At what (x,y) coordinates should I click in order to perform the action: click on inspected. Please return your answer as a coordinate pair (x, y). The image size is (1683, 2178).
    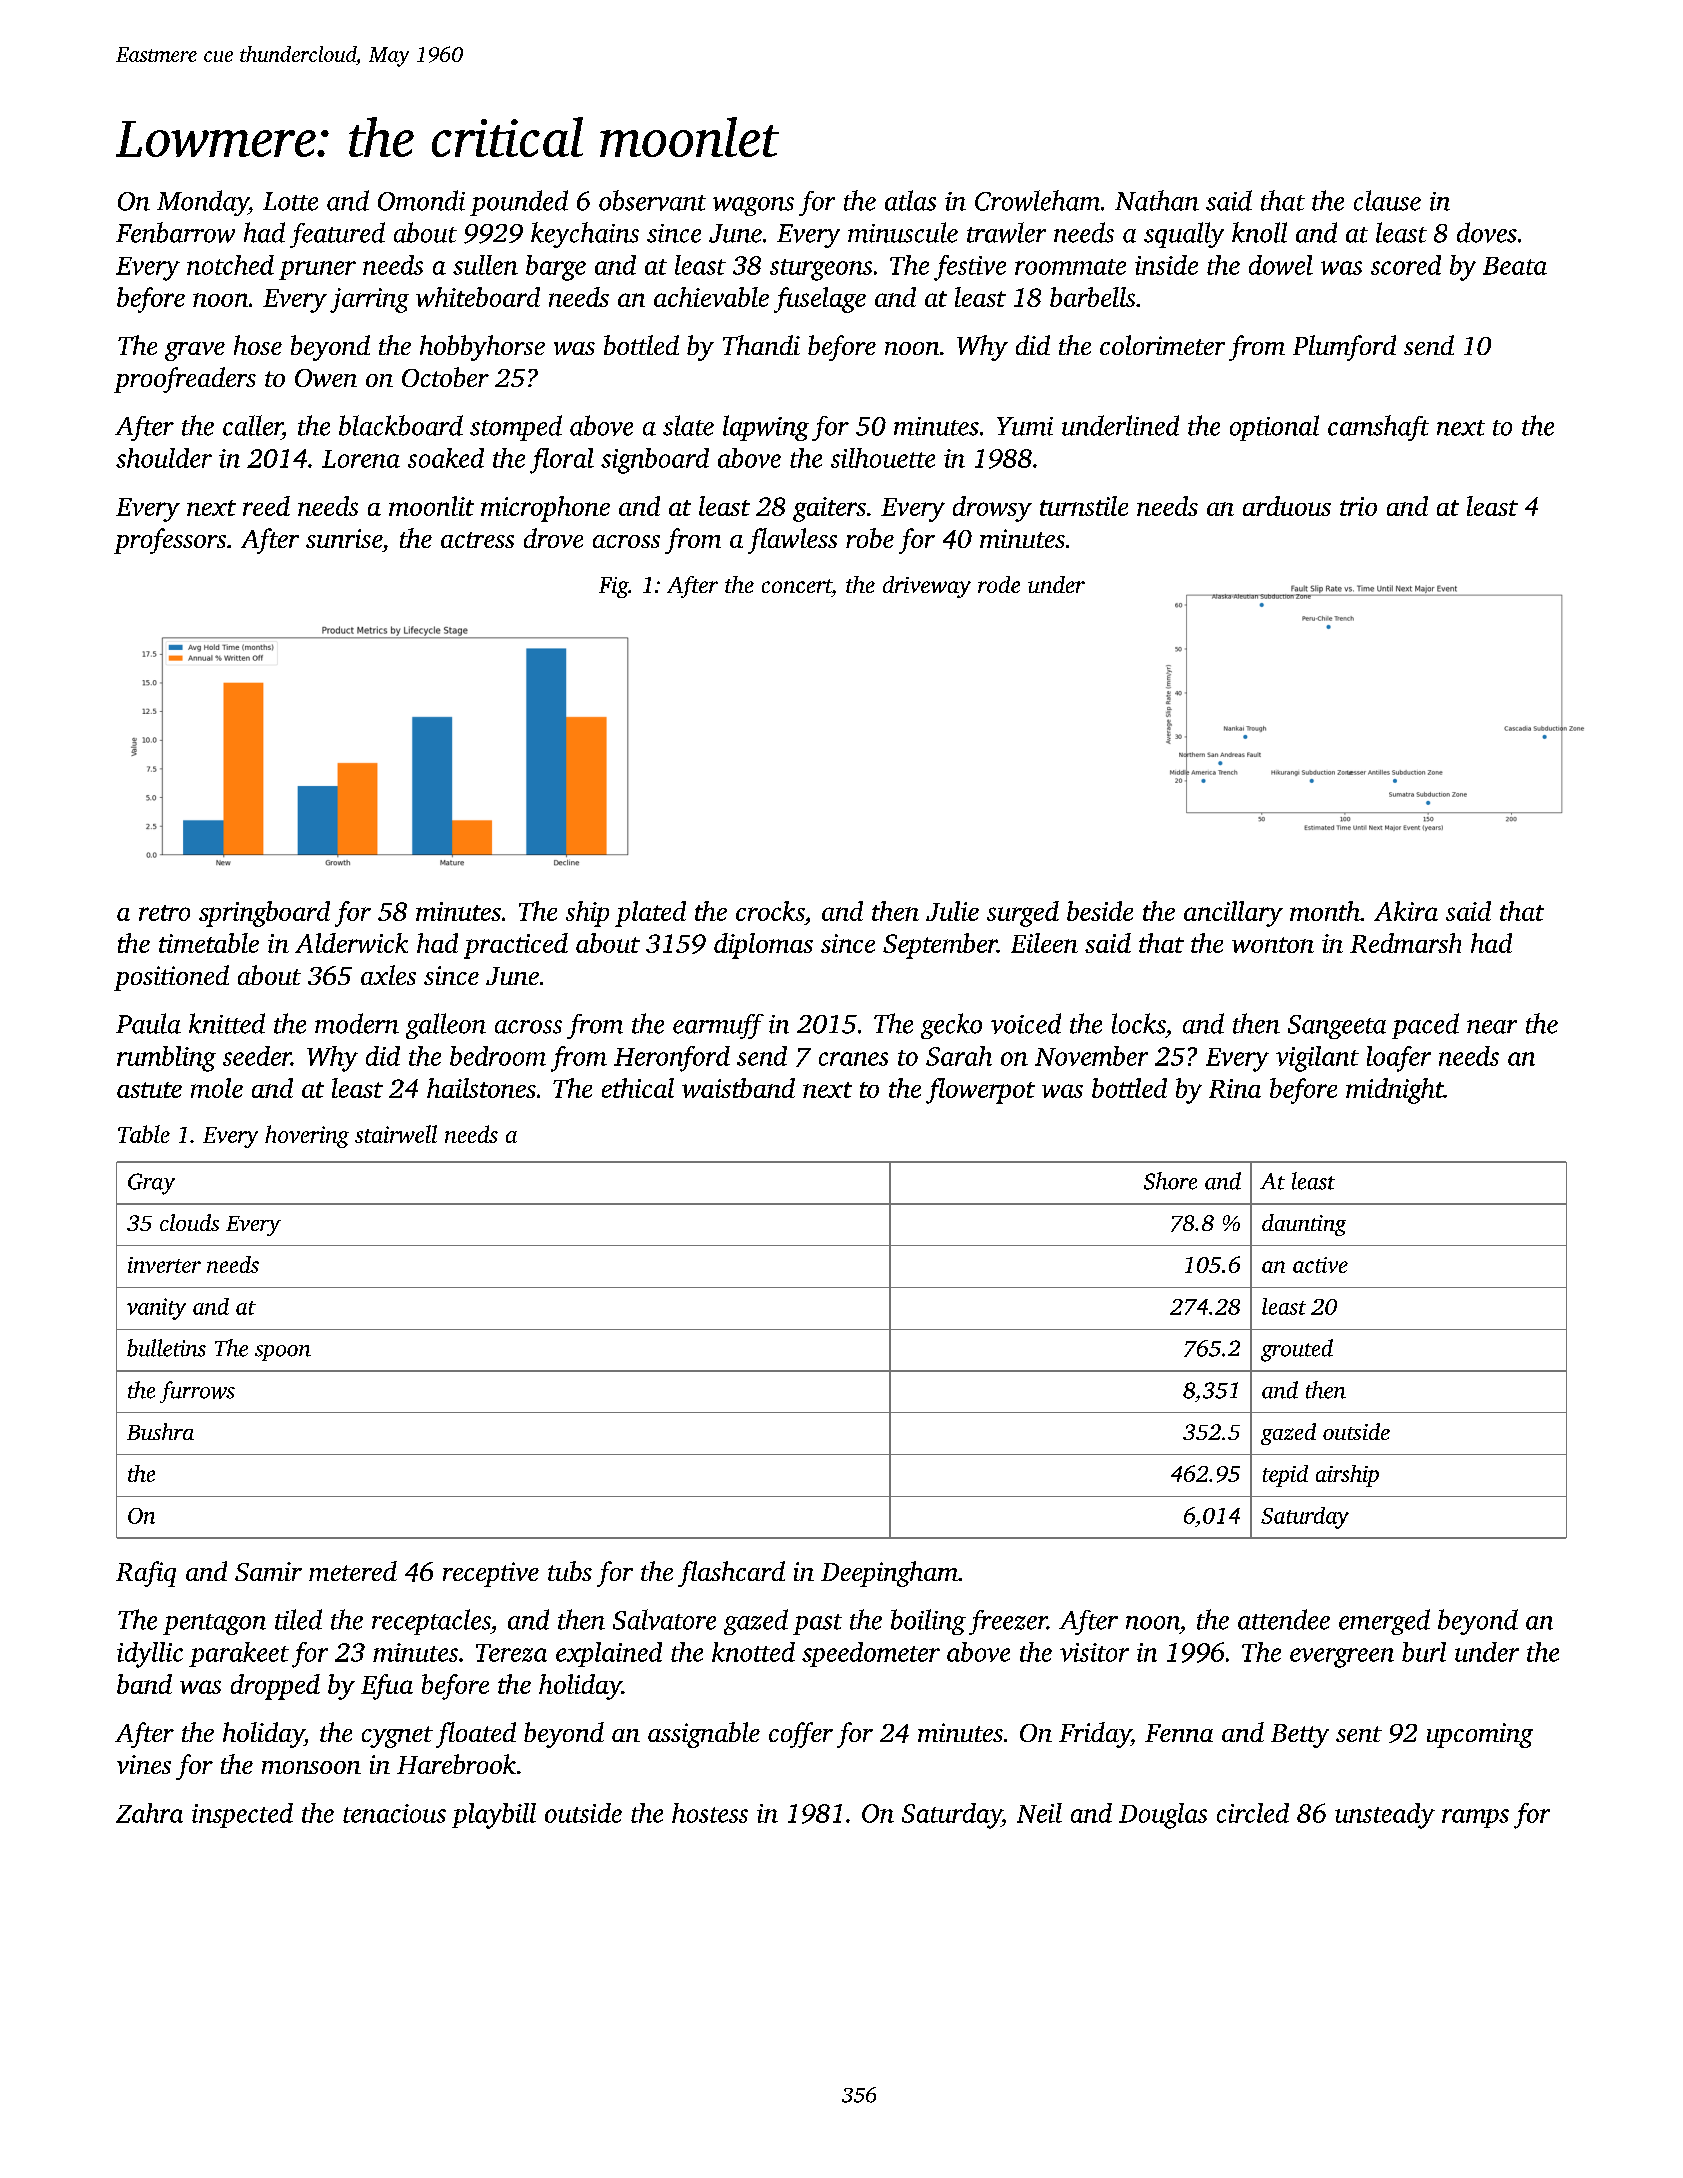
    Looking at the image, I should click on (242, 1815).
